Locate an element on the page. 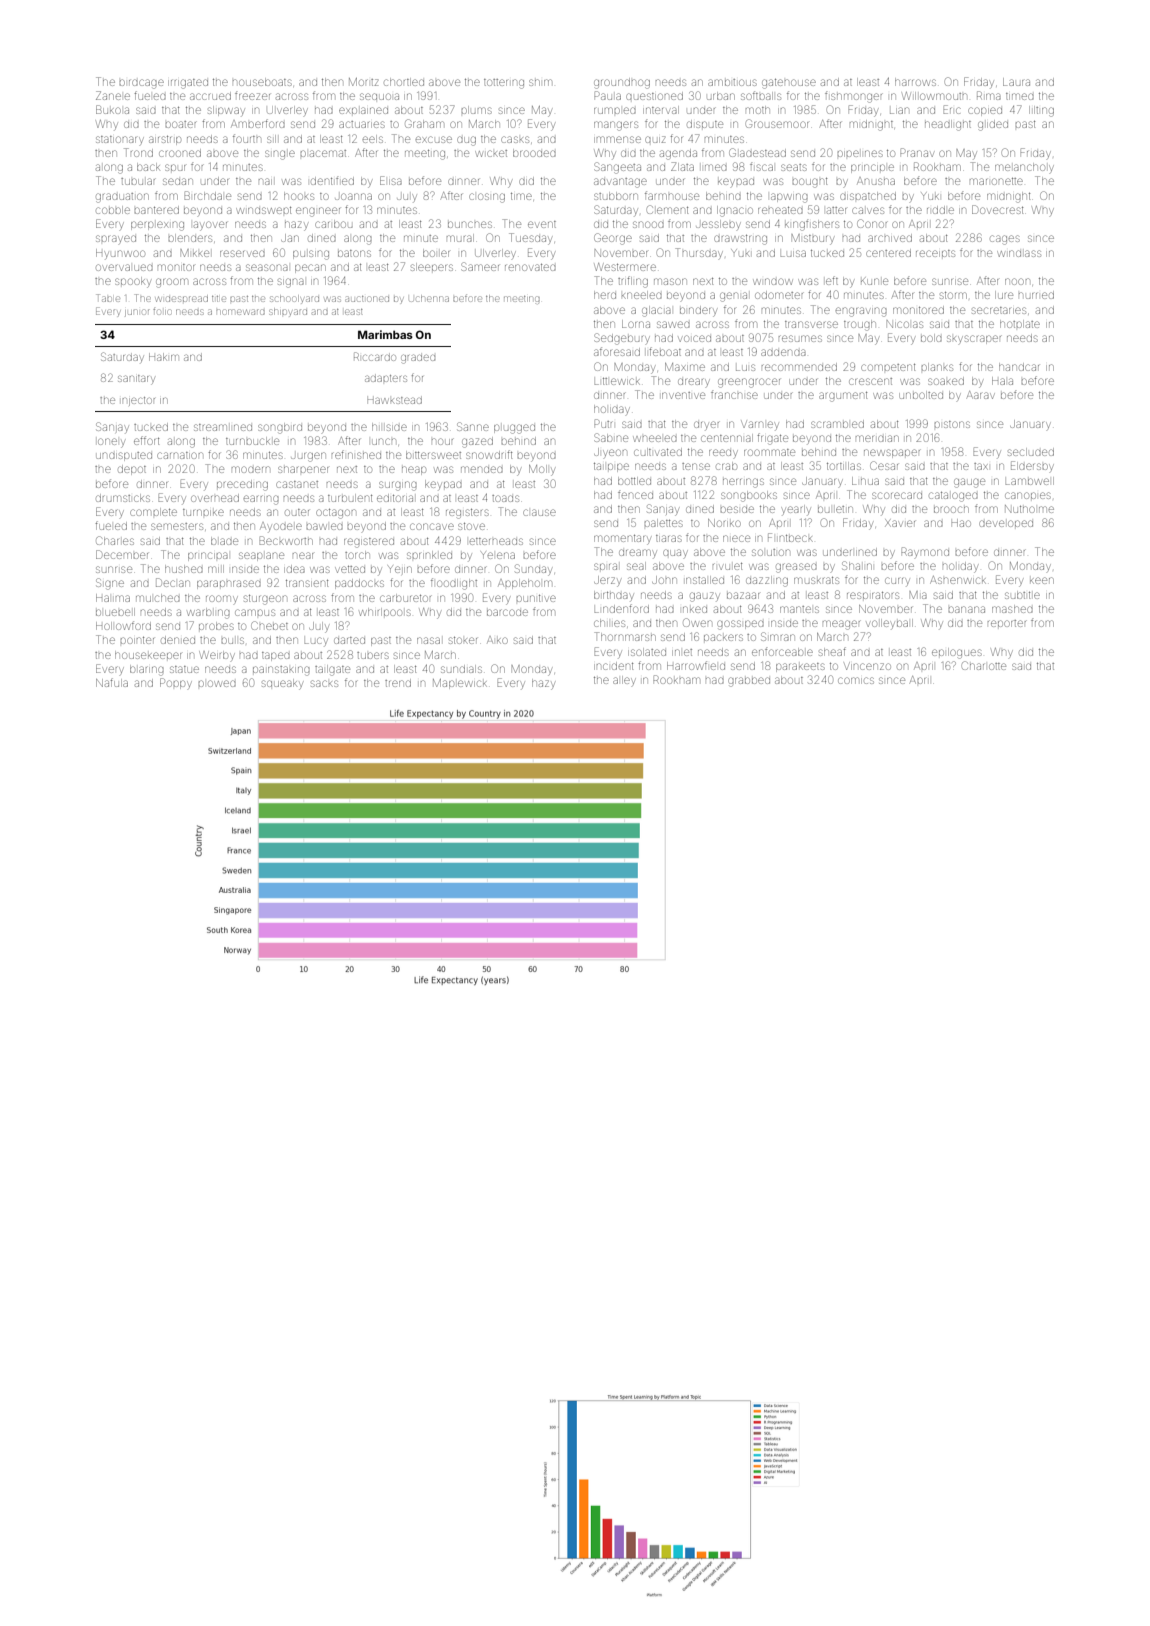 This page has height=1626, width=1150. receipts is located at coordinates (935, 253).
